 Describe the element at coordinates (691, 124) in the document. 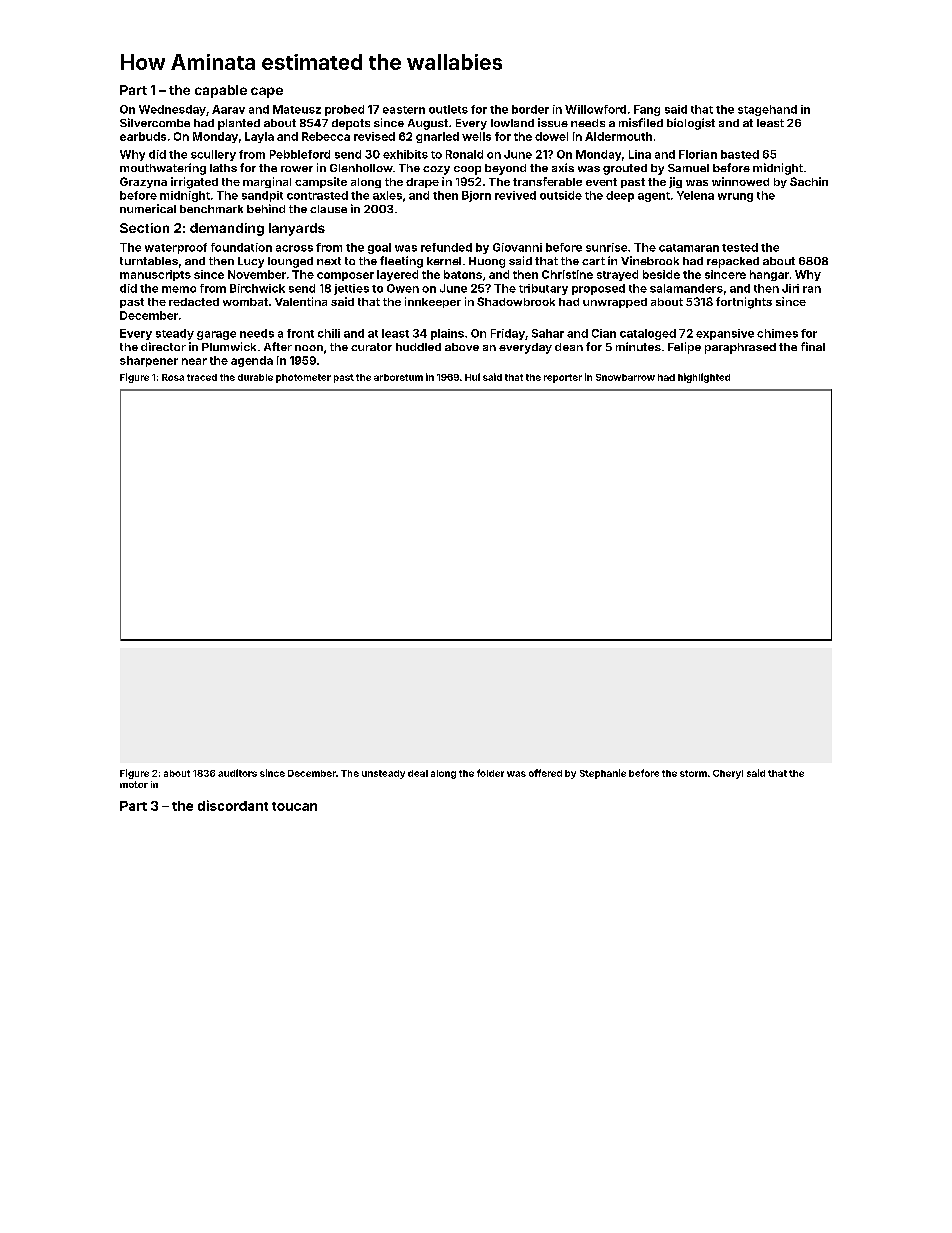

I see `biologist` at that location.
